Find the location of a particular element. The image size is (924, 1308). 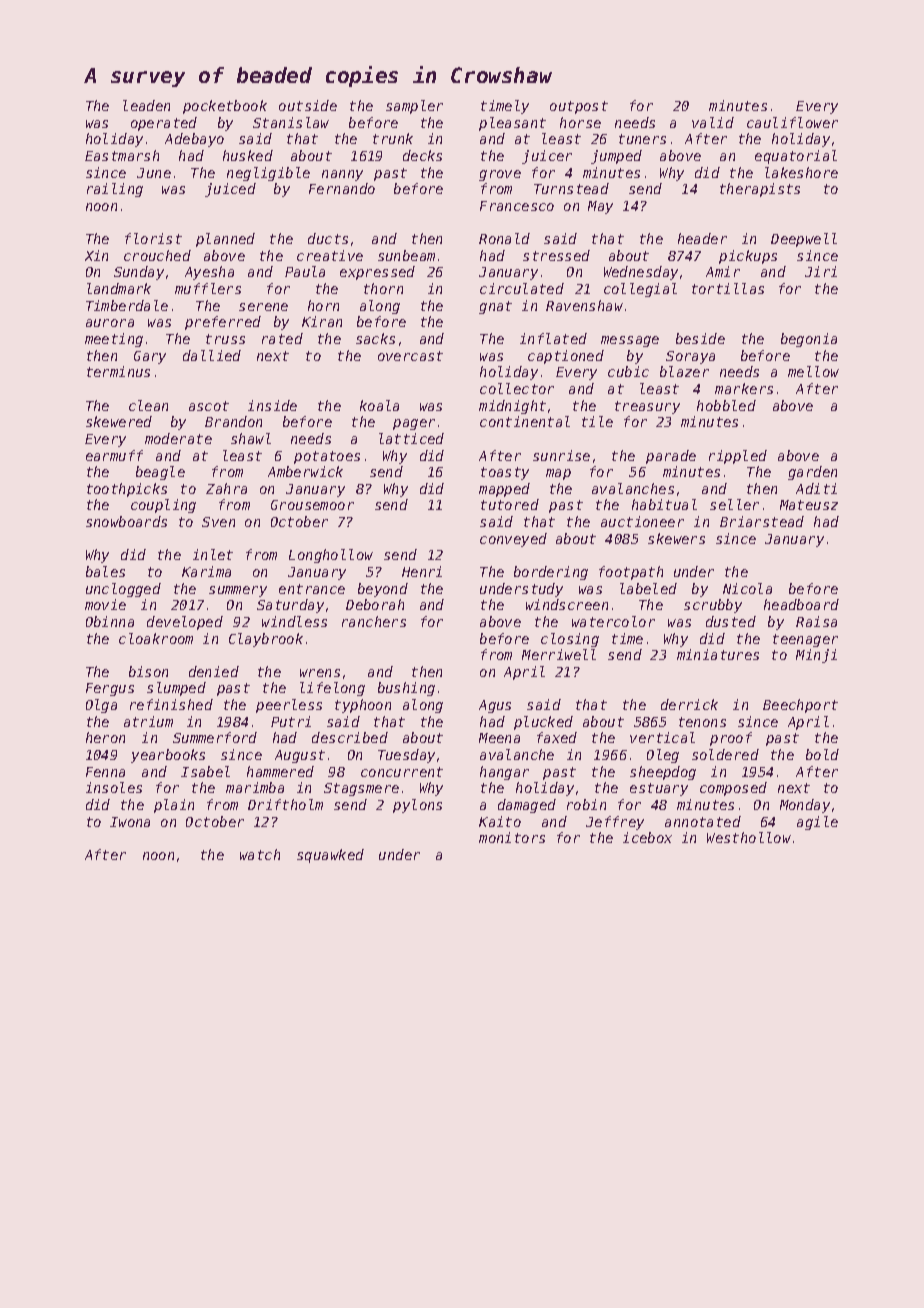

scrubby is located at coordinates (713, 606).
